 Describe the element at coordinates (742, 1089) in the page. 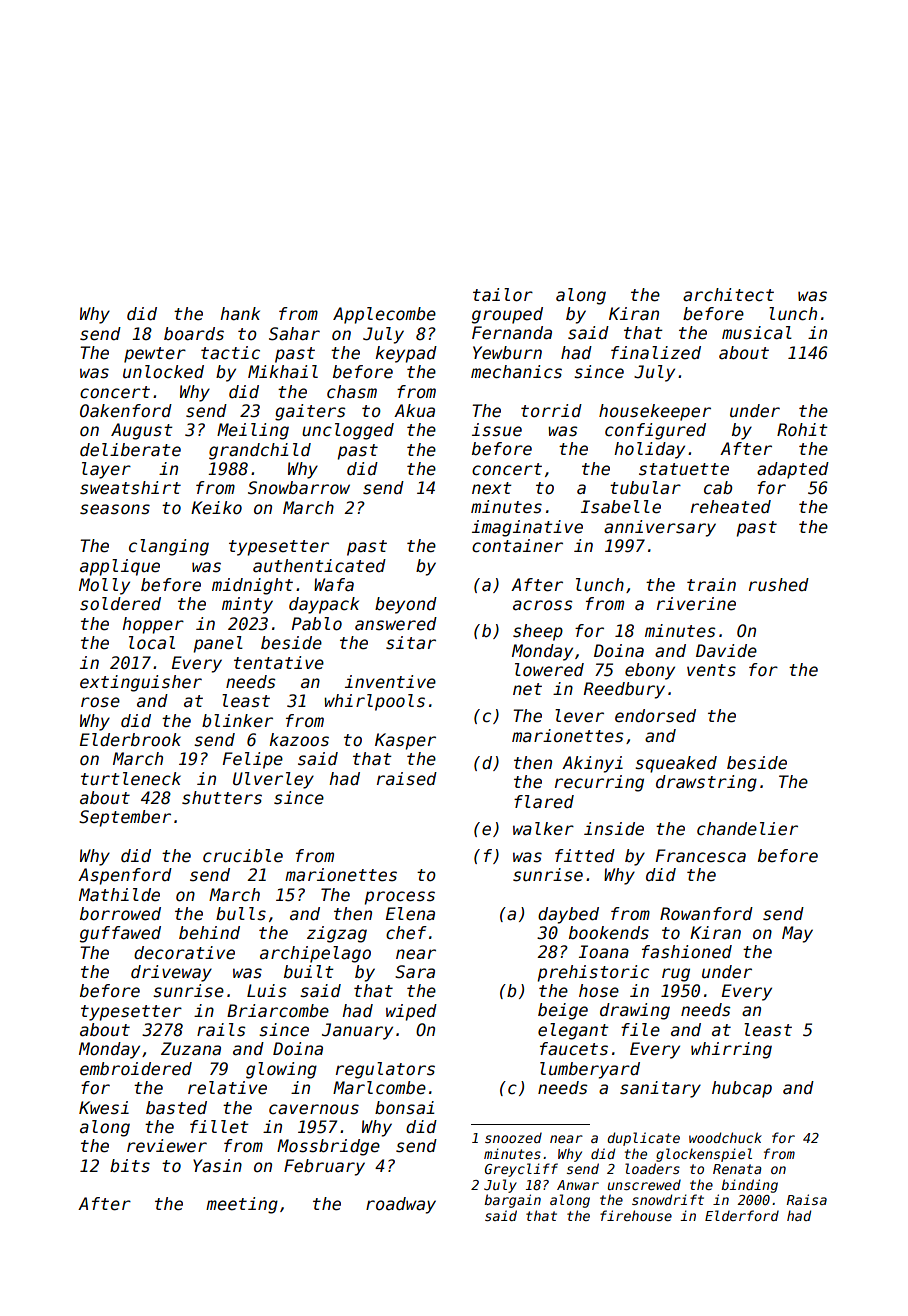

I see `hubcap` at that location.
